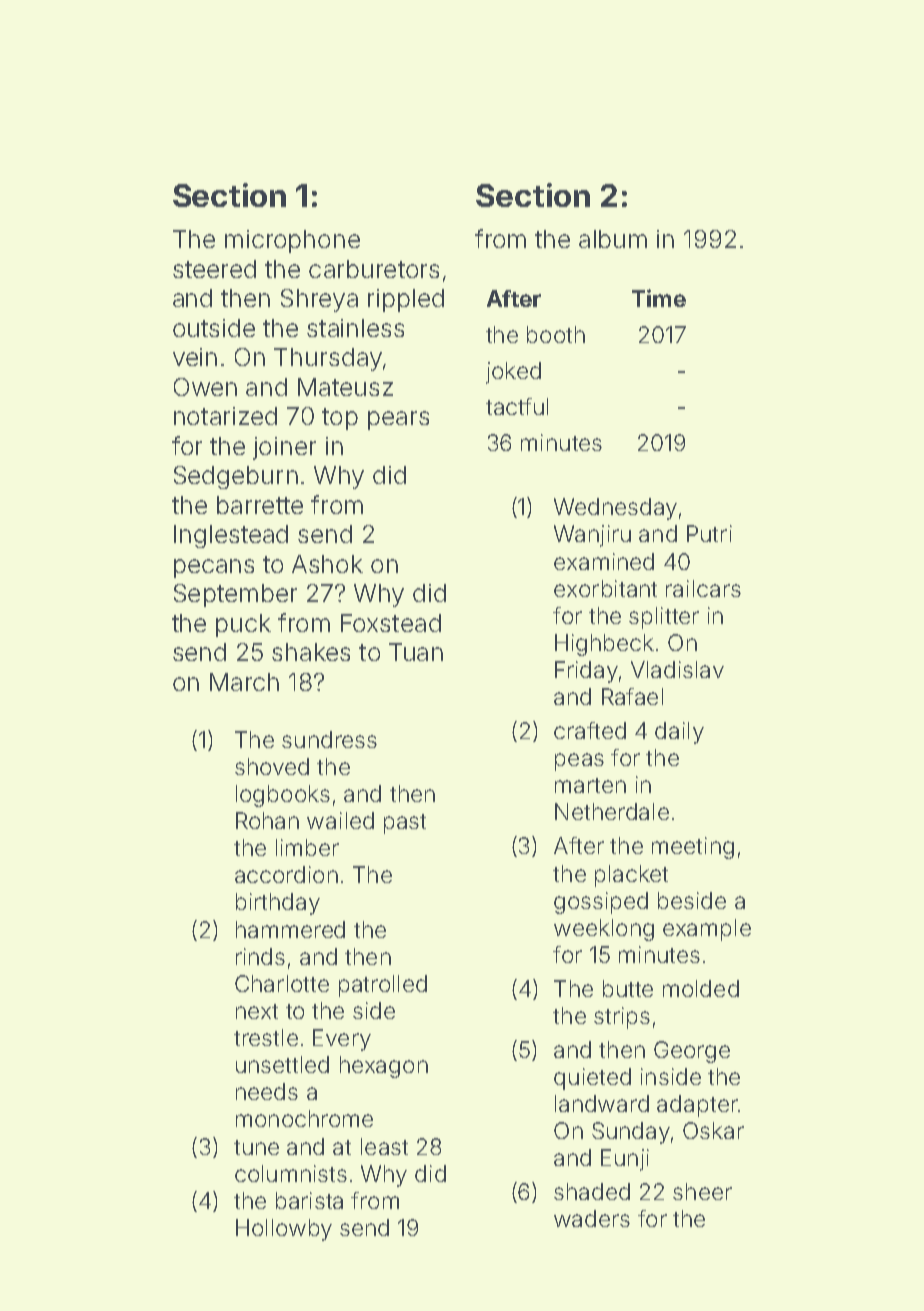 Image resolution: width=924 pixels, height=1311 pixels. What do you see at coordinates (613, 239) in the screenshot?
I see `album` at bounding box center [613, 239].
